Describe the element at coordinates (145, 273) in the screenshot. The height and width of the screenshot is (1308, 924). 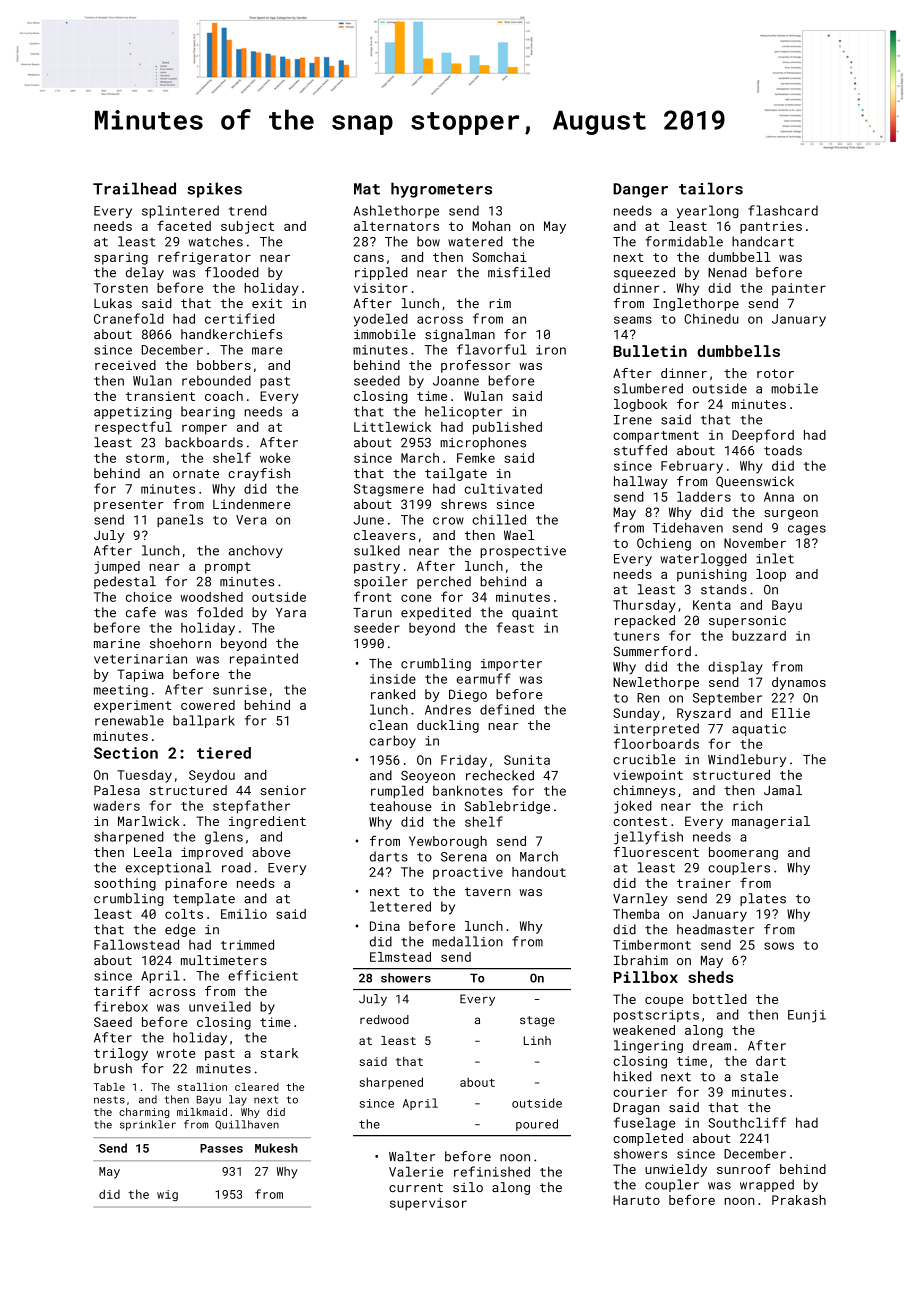
I see `delay` at that location.
